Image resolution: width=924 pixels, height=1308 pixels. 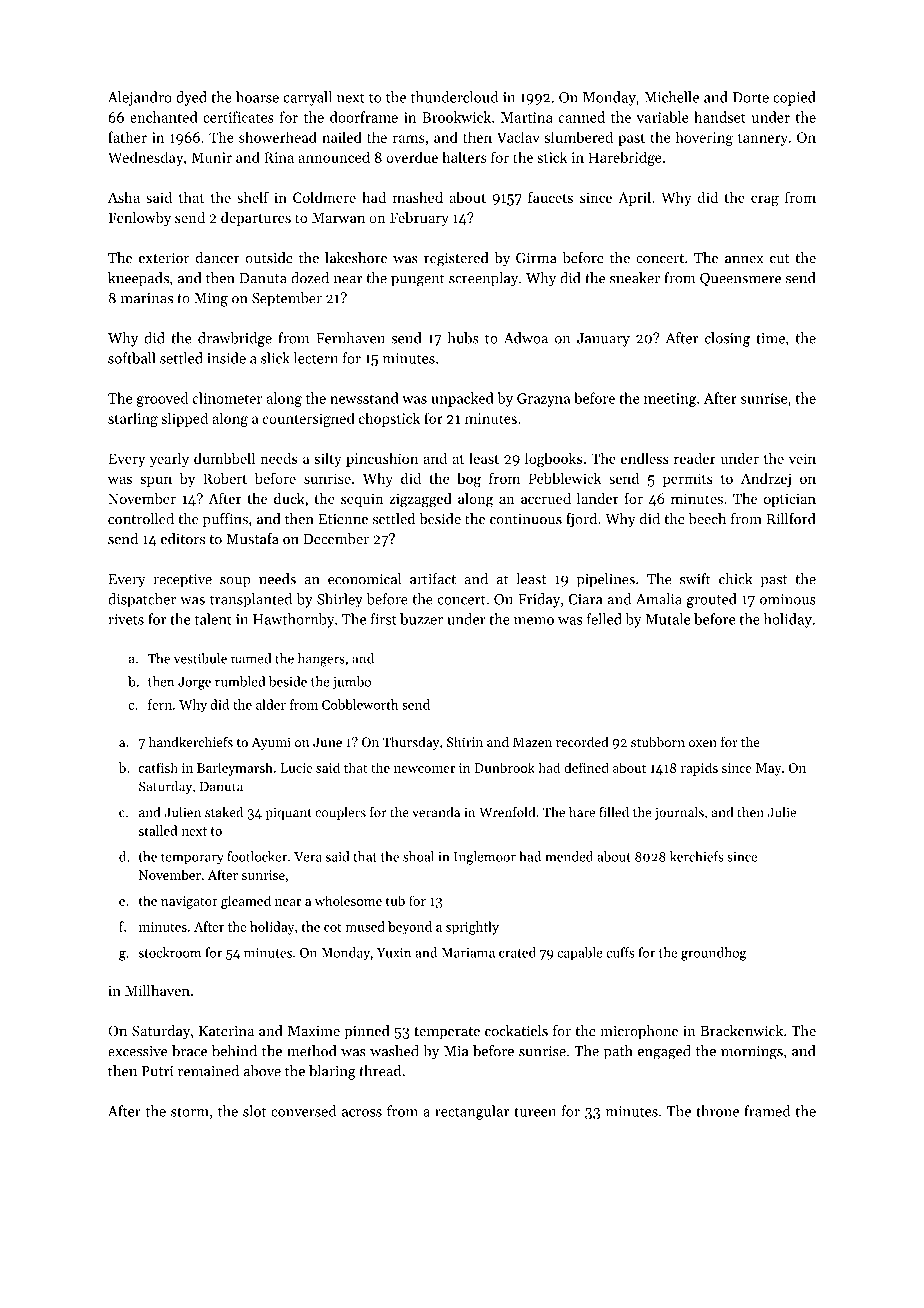 What do you see at coordinates (765, 201) in the screenshot?
I see `crag` at bounding box center [765, 201].
